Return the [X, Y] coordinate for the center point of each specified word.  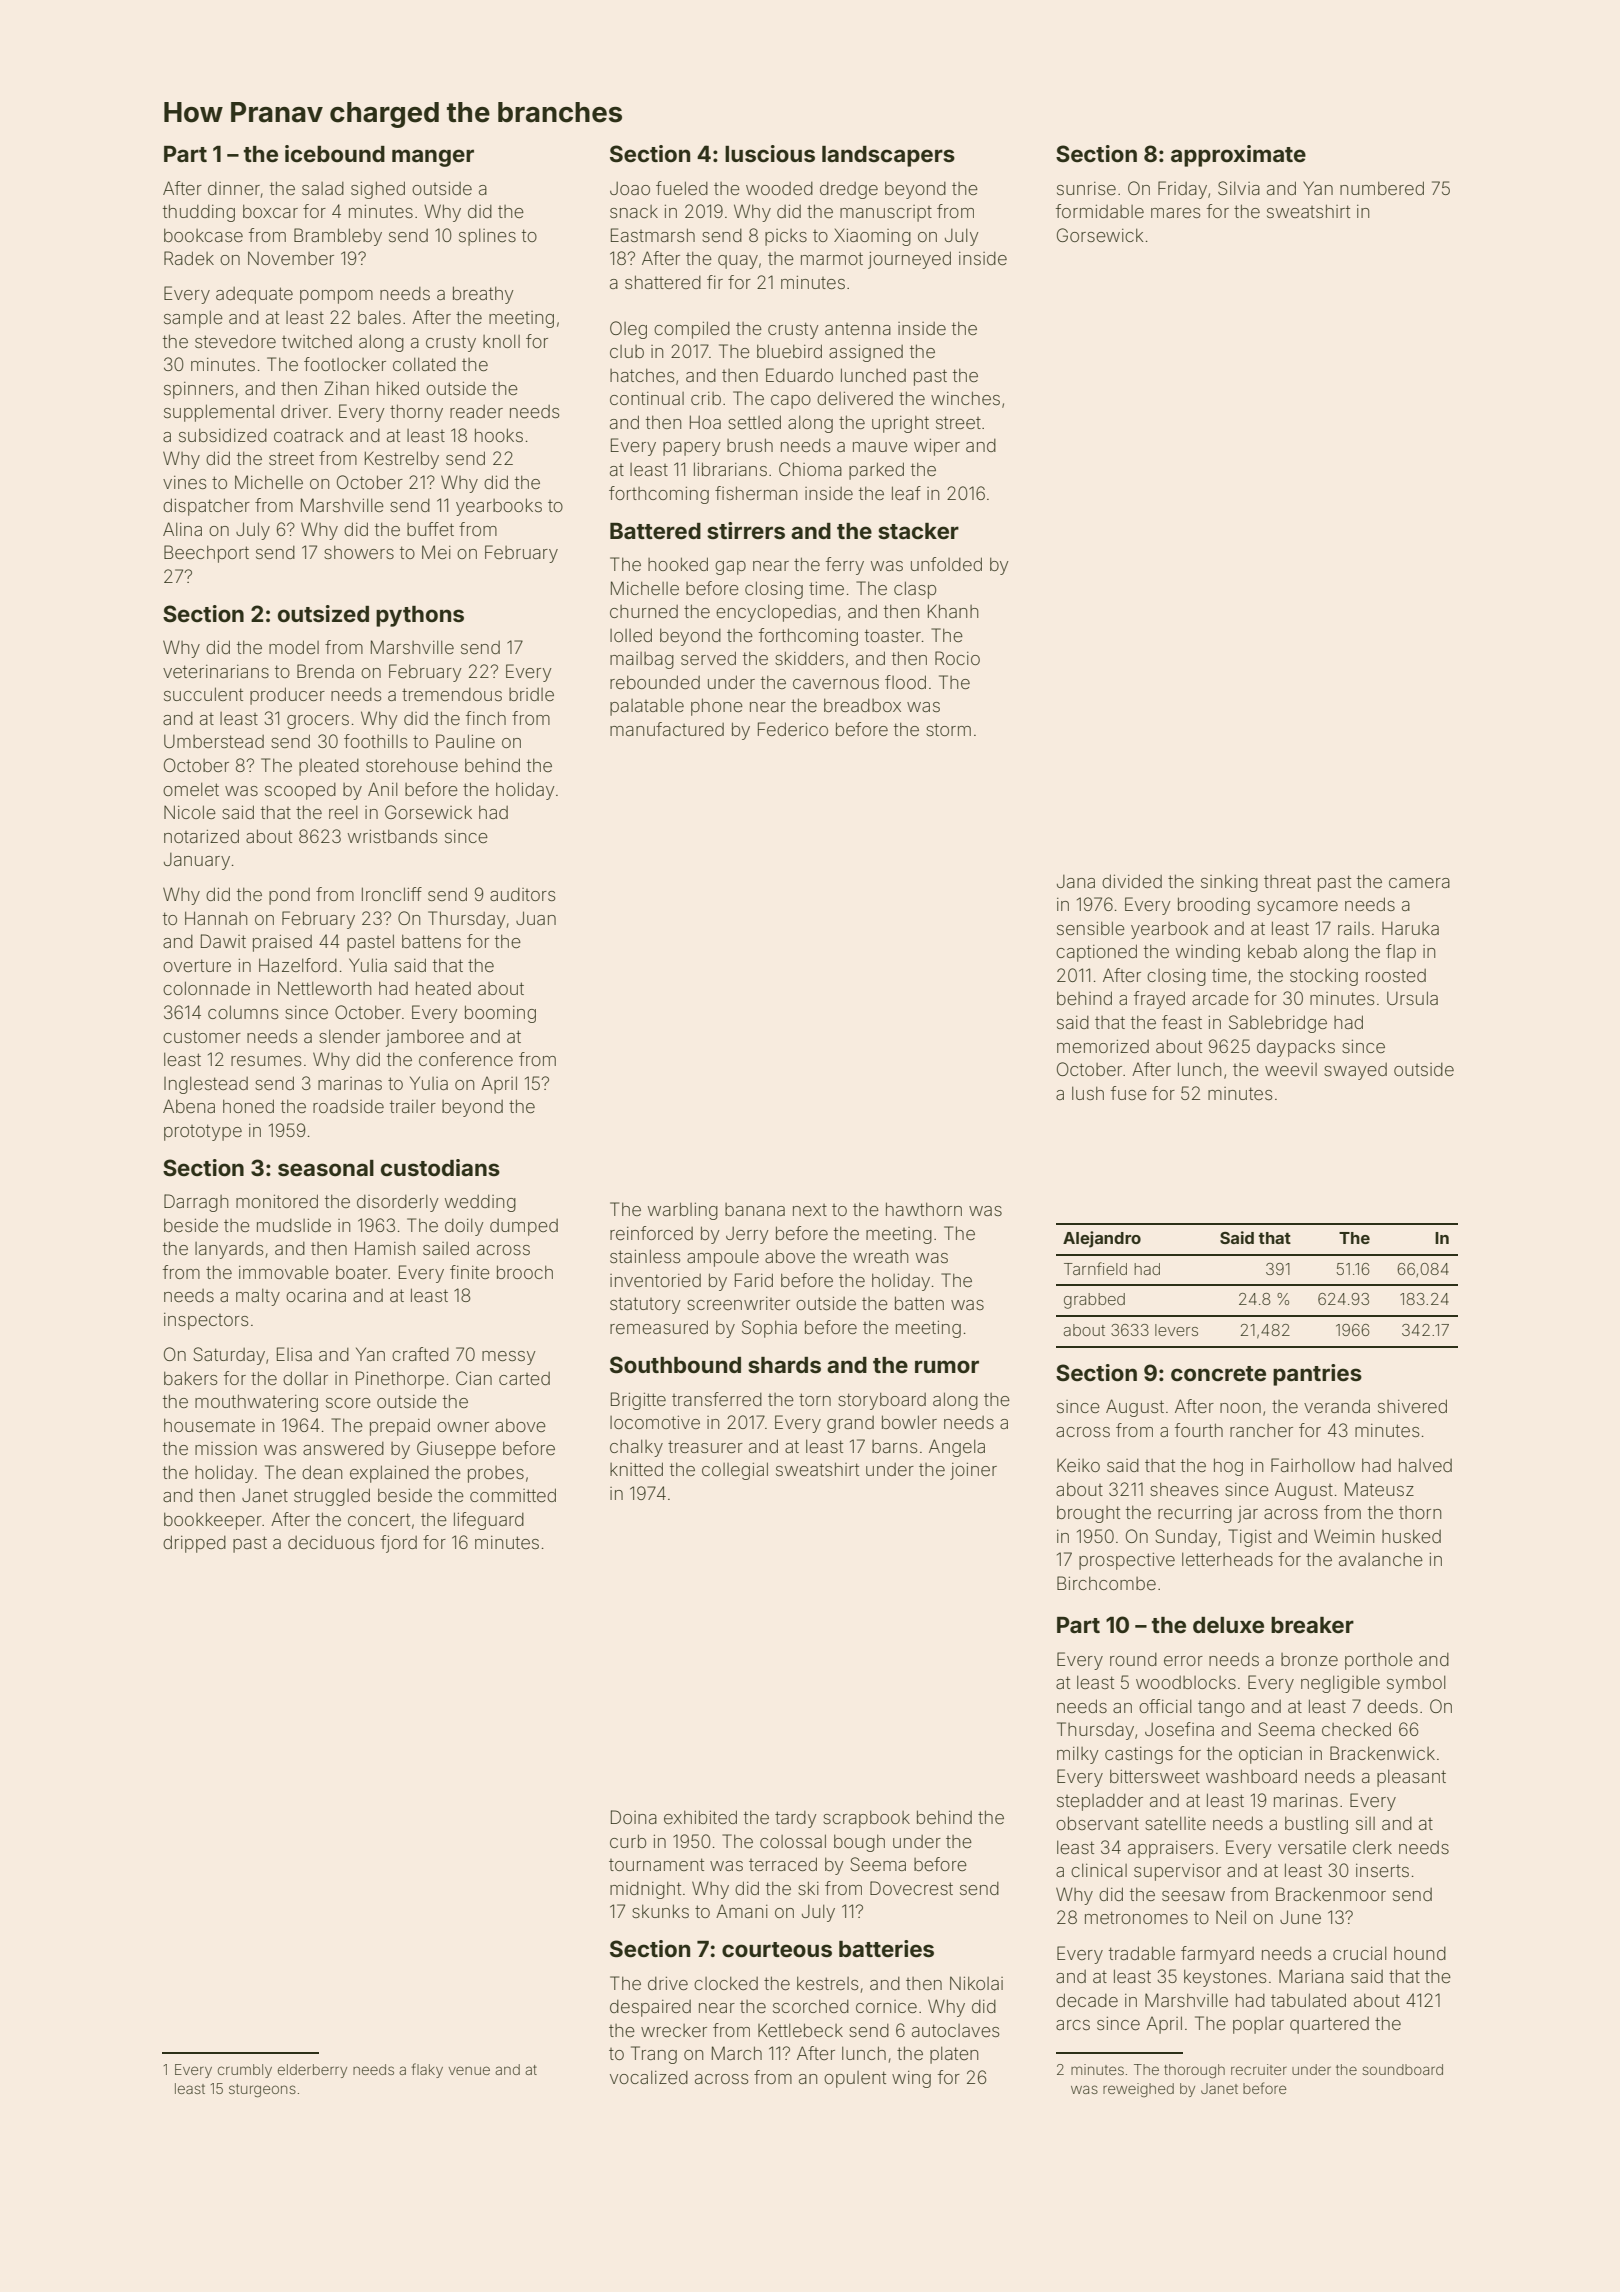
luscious [770, 153]
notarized [201, 836]
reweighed [1138, 2090]
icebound [335, 153]
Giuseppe [456, 1450]
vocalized [649, 2077]
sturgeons [262, 2091]
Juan [536, 918]
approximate [1238, 156]
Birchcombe [1106, 1583]
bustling [1316, 1825]
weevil [1291, 1069]
